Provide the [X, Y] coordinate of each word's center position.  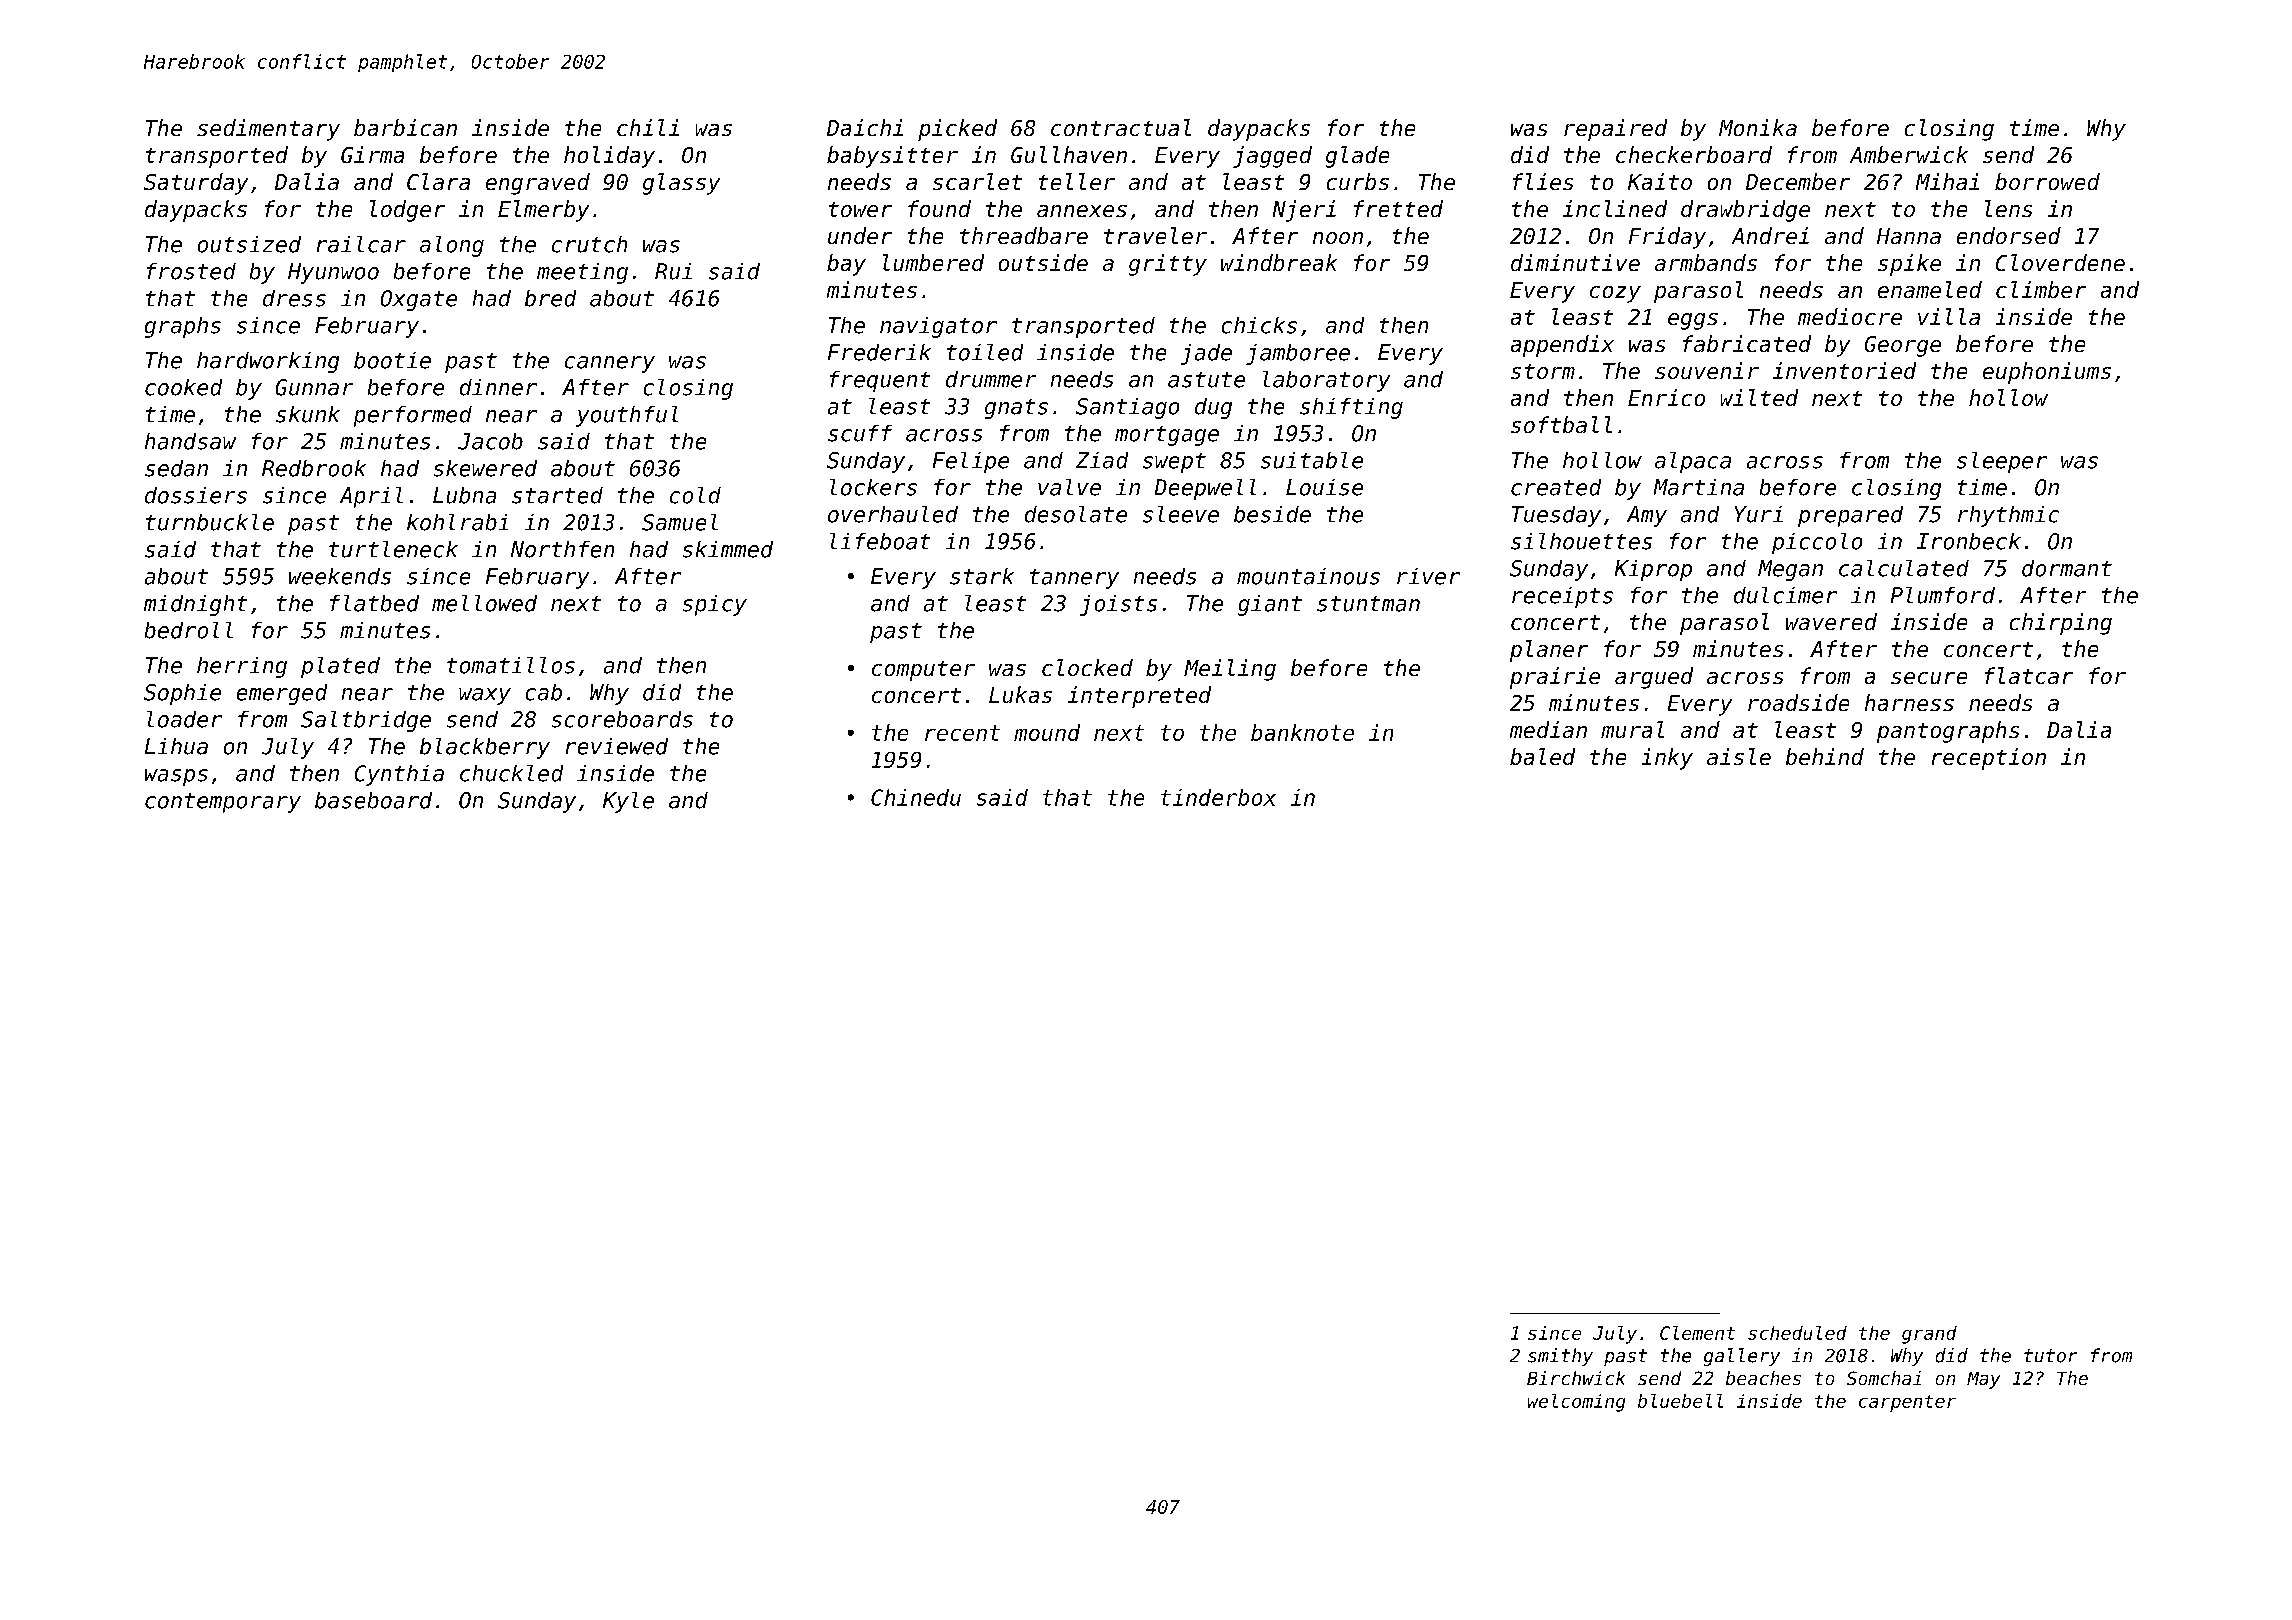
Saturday [196, 184]
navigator [938, 327]
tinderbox [1218, 797]
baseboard [373, 800]
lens [2008, 208]
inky [1667, 759]
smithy [1560, 1357]
